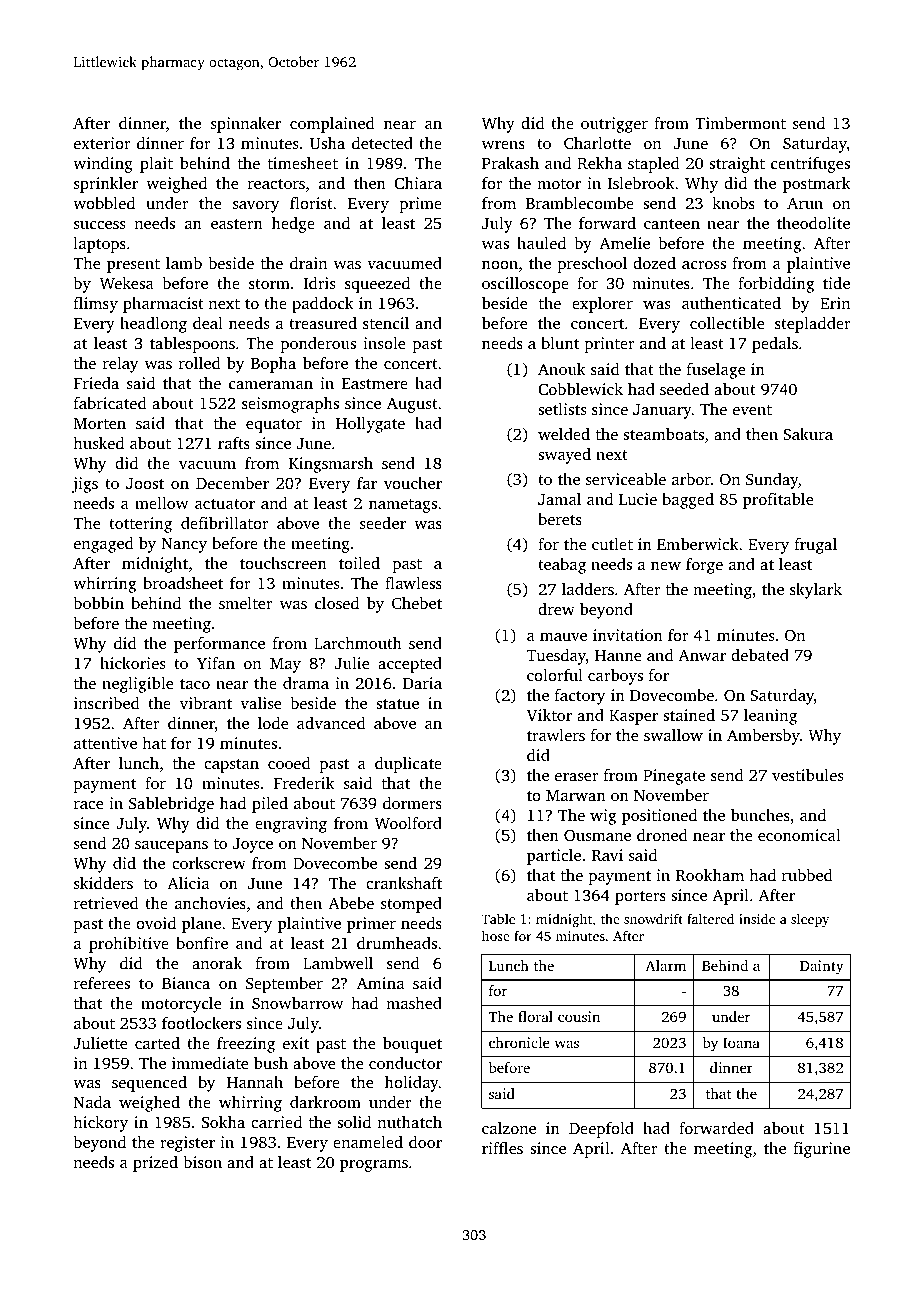  What do you see at coordinates (155, 1164) in the screenshot?
I see `prized` at bounding box center [155, 1164].
